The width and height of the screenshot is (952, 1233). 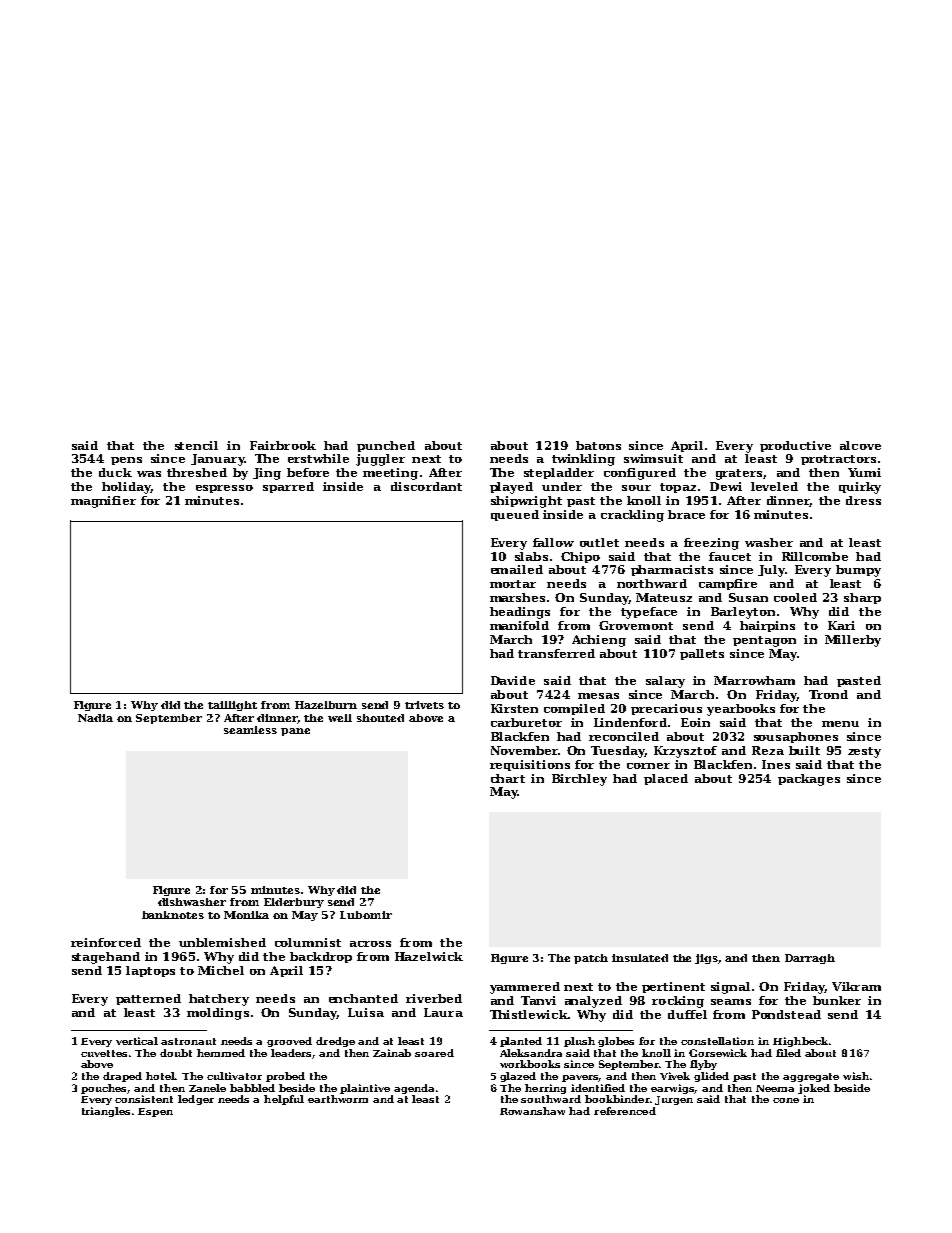 I want to click on Lindenford, so click(x=630, y=722).
